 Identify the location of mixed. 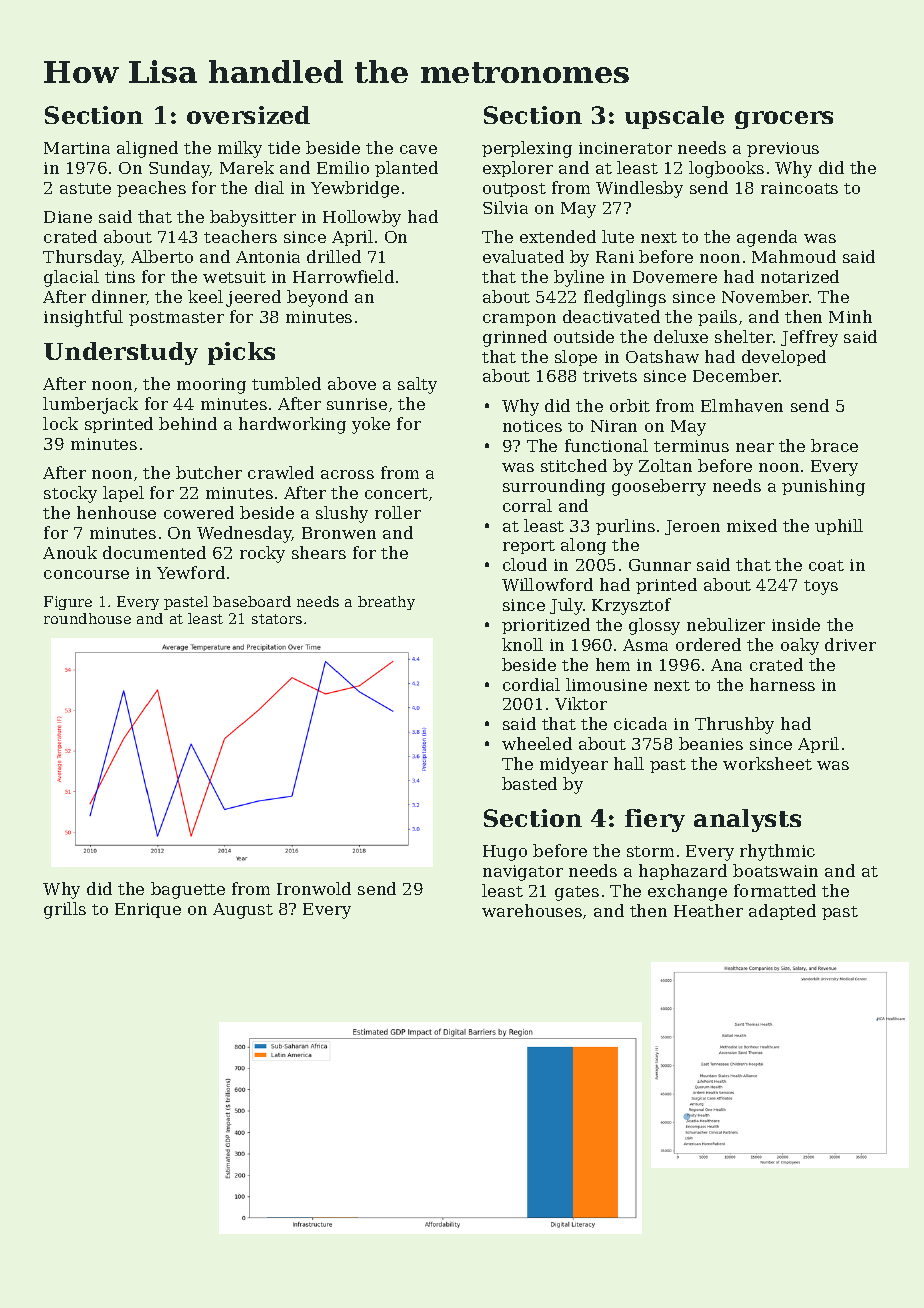
(752, 525).
